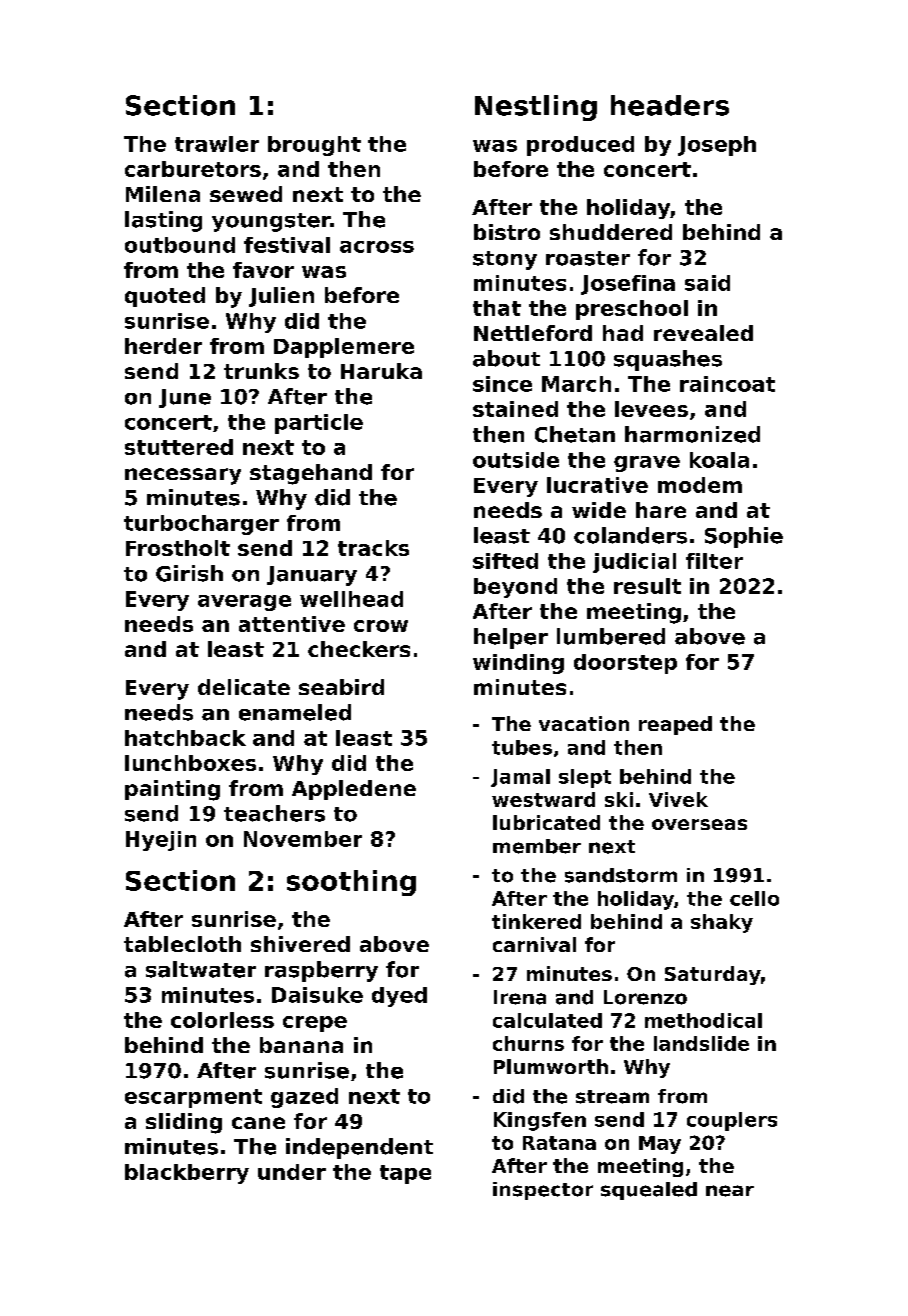 The image size is (908, 1316). I want to click on churns, so click(528, 1043).
